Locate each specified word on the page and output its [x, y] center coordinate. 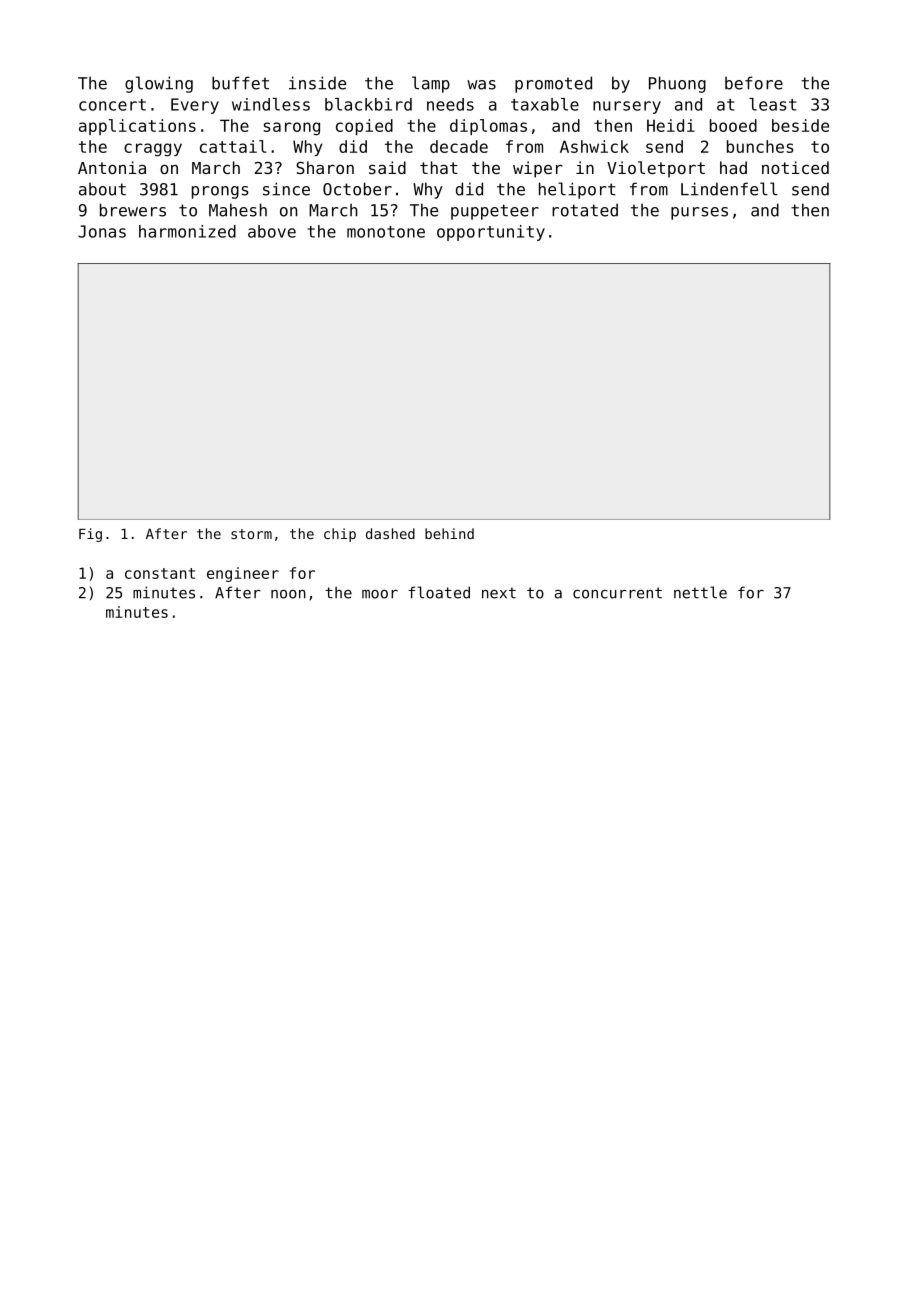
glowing [159, 84]
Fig [90, 535]
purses [699, 213]
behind [449, 533]
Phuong [677, 84]
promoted [553, 84]
